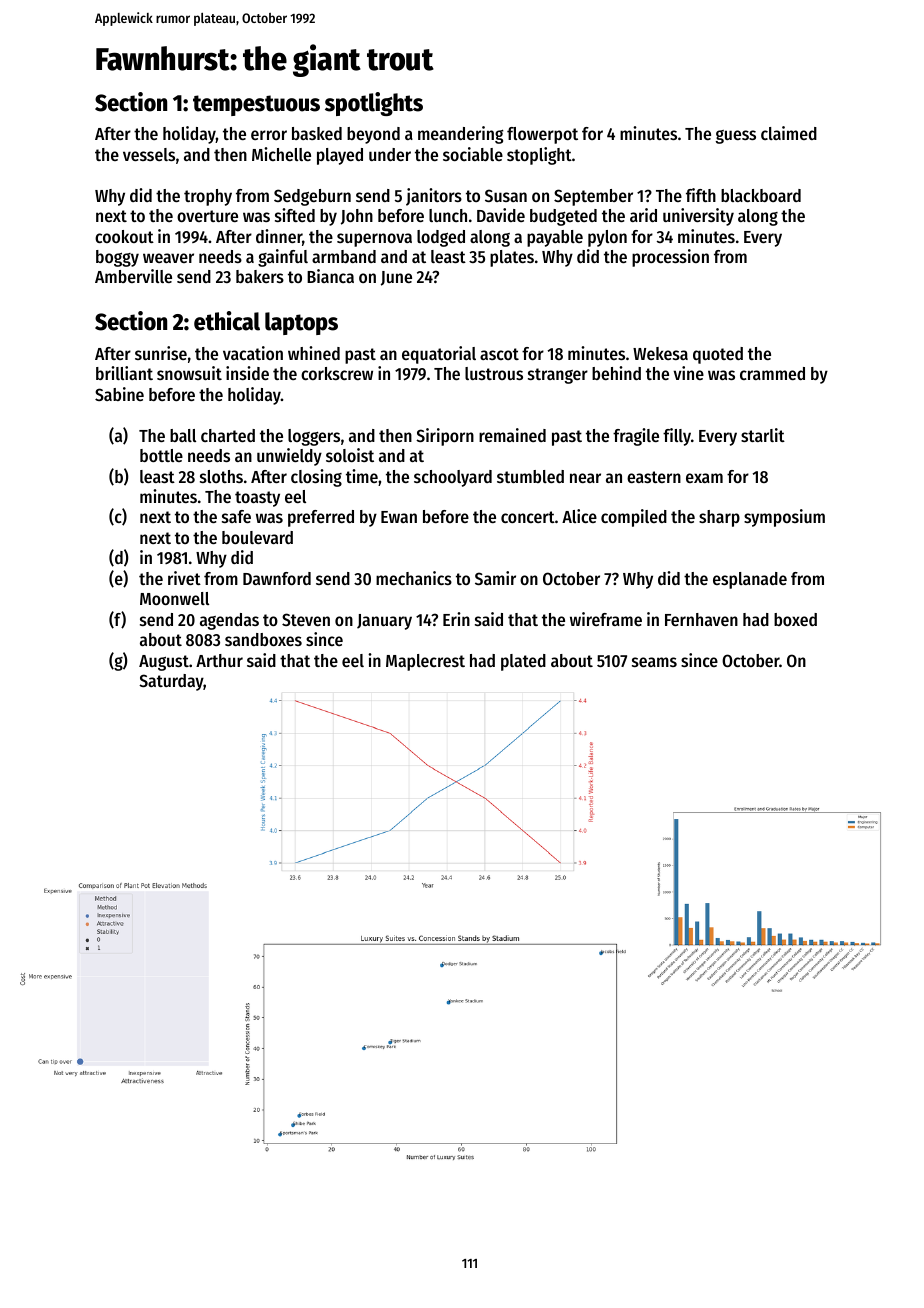 Image resolution: width=924 pixels, height=1308 pixels. Describe the element at coordinates (183, 435) in the document. I see `ball` at that location.
